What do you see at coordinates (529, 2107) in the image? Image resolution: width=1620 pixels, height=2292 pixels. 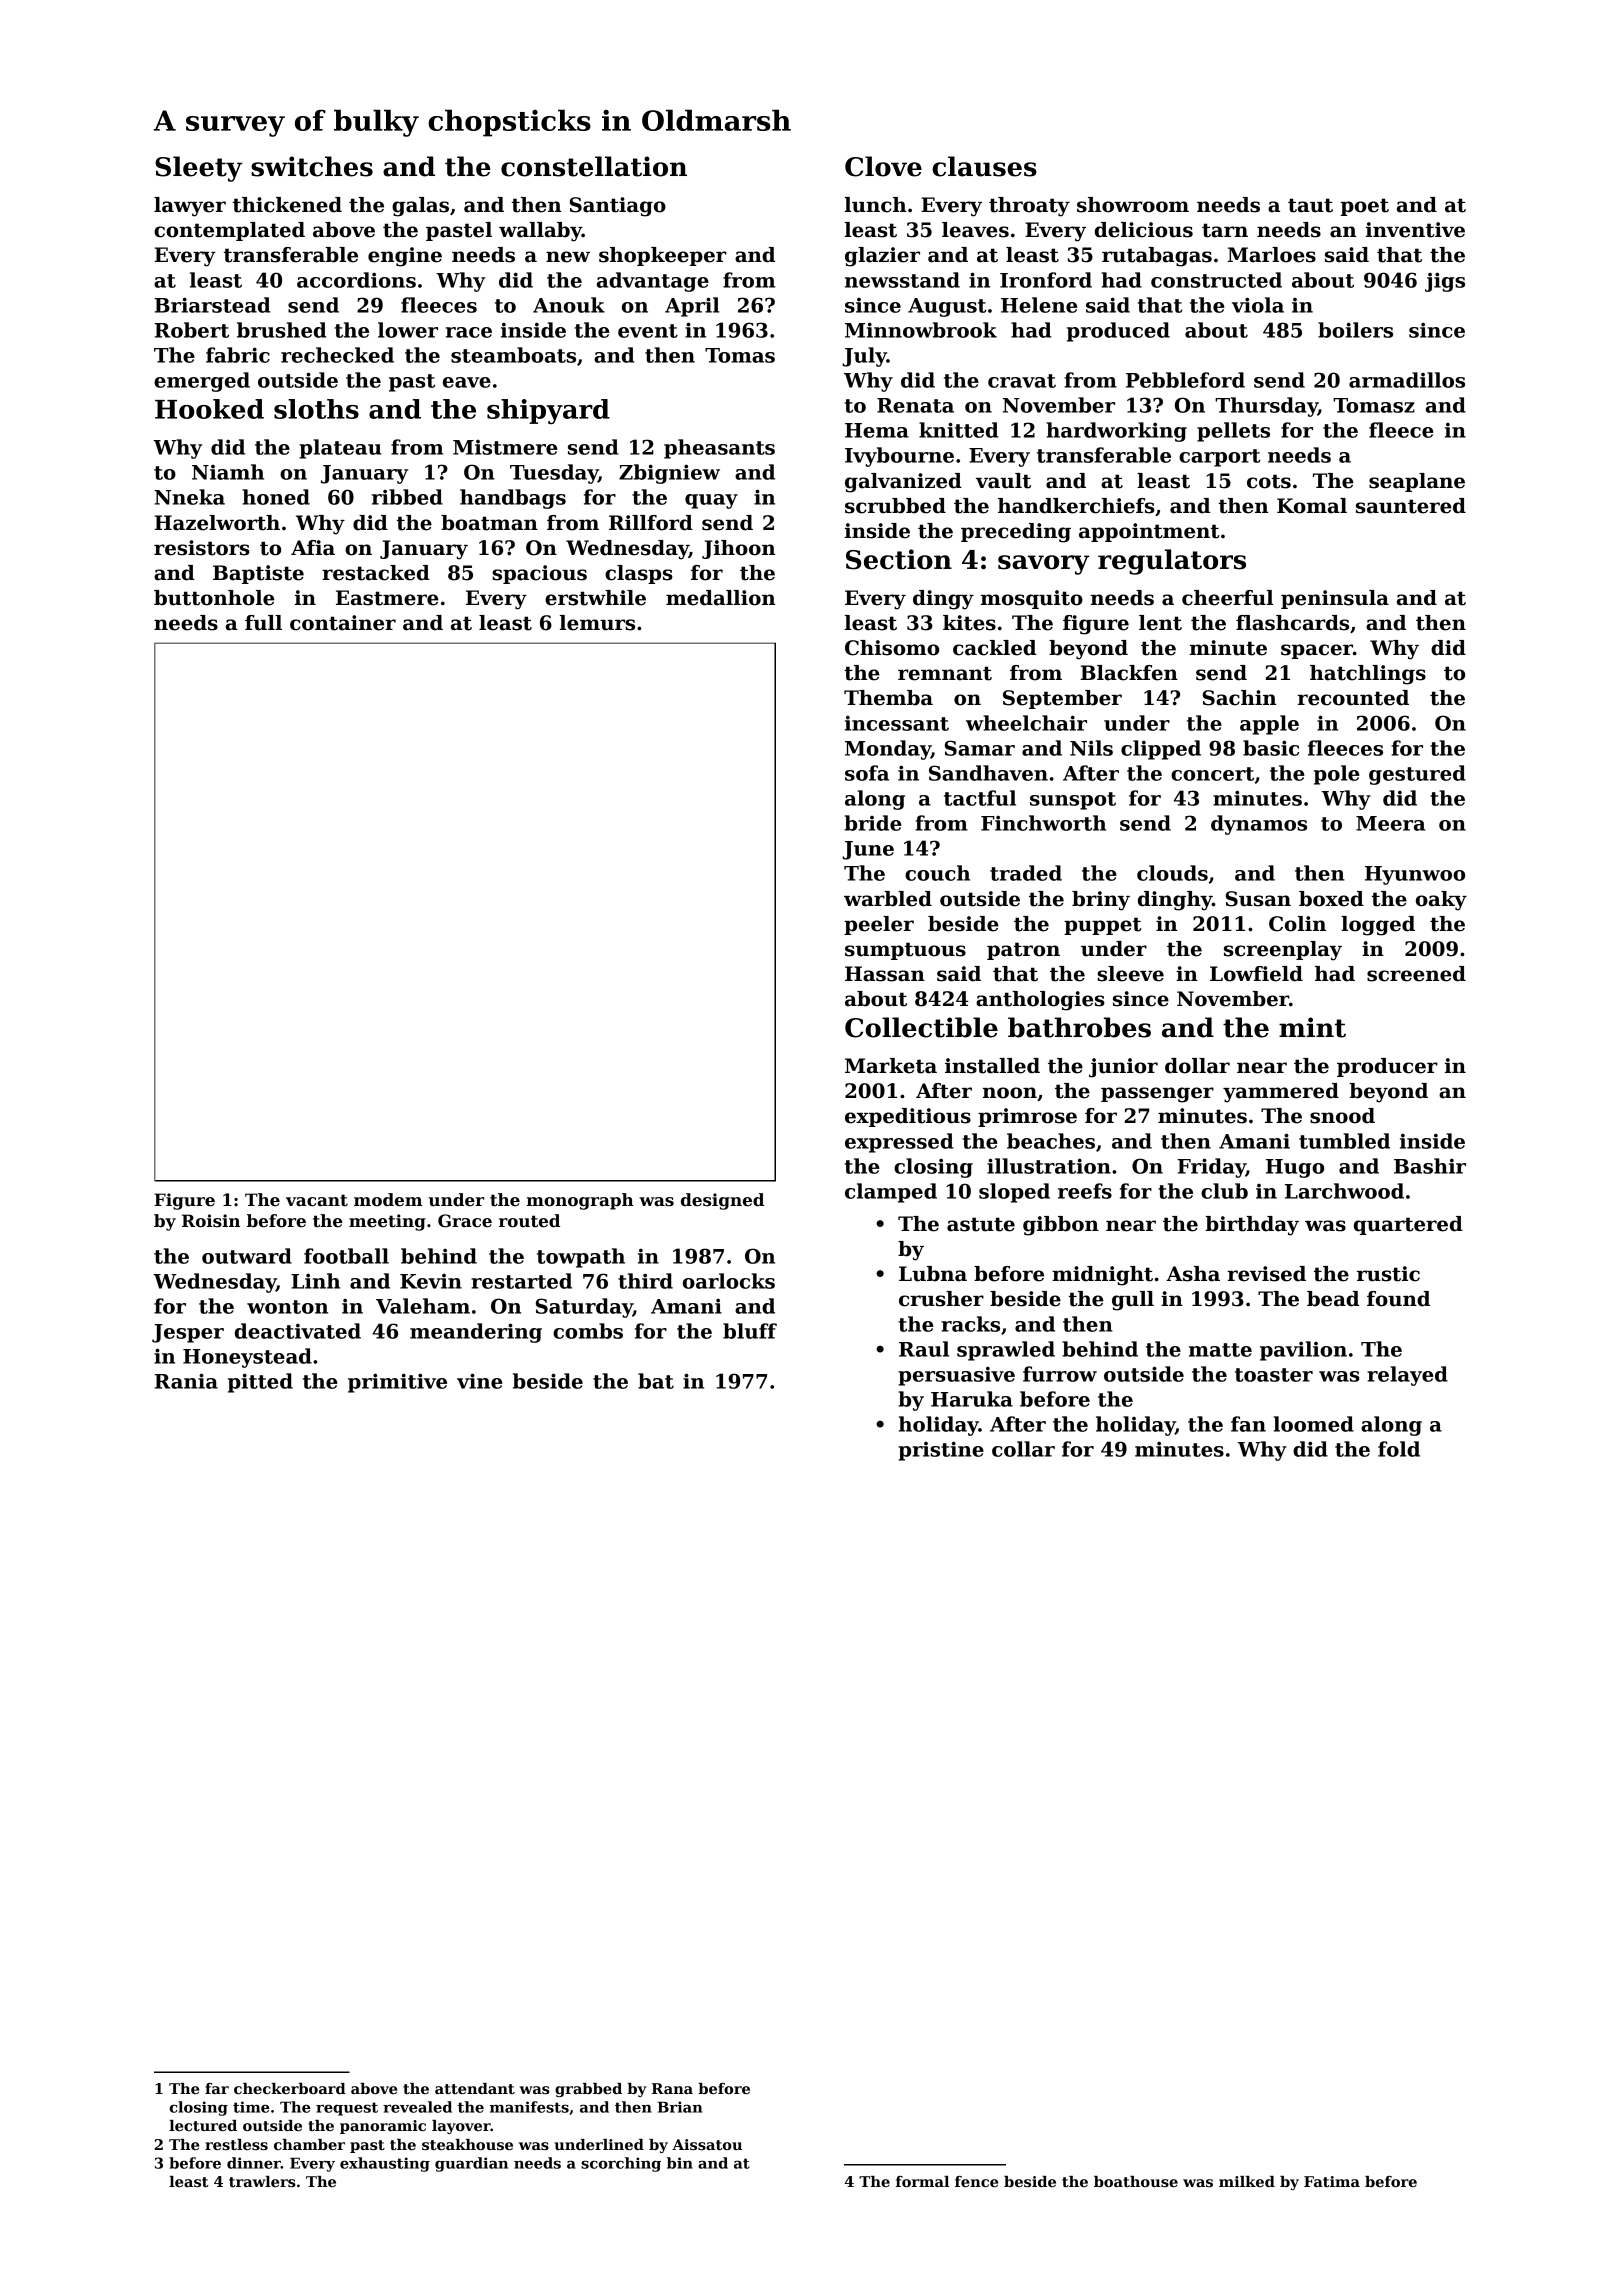 I see `manifests` at bounding box center [529, 2107].
